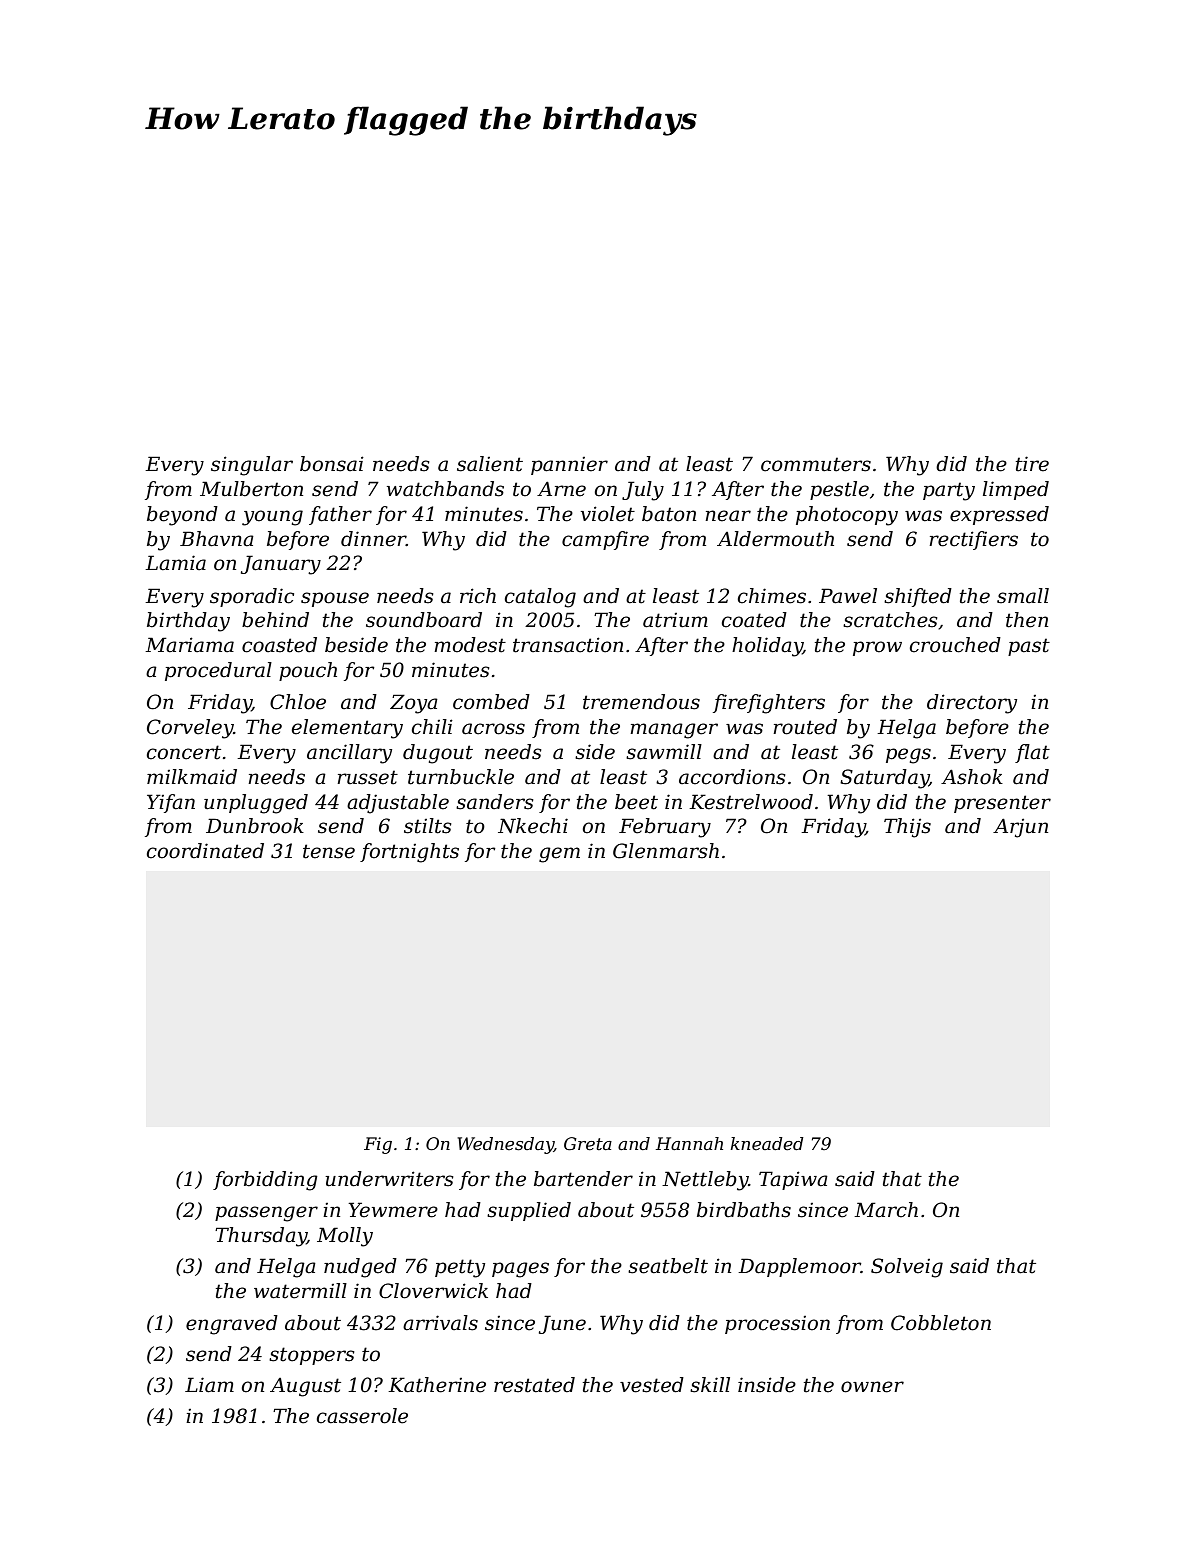 This page has height=1547, width=1196. What do you see at coordinates (886, 1210) in the page?
I see `March` at bounding box center [886, 1210].
